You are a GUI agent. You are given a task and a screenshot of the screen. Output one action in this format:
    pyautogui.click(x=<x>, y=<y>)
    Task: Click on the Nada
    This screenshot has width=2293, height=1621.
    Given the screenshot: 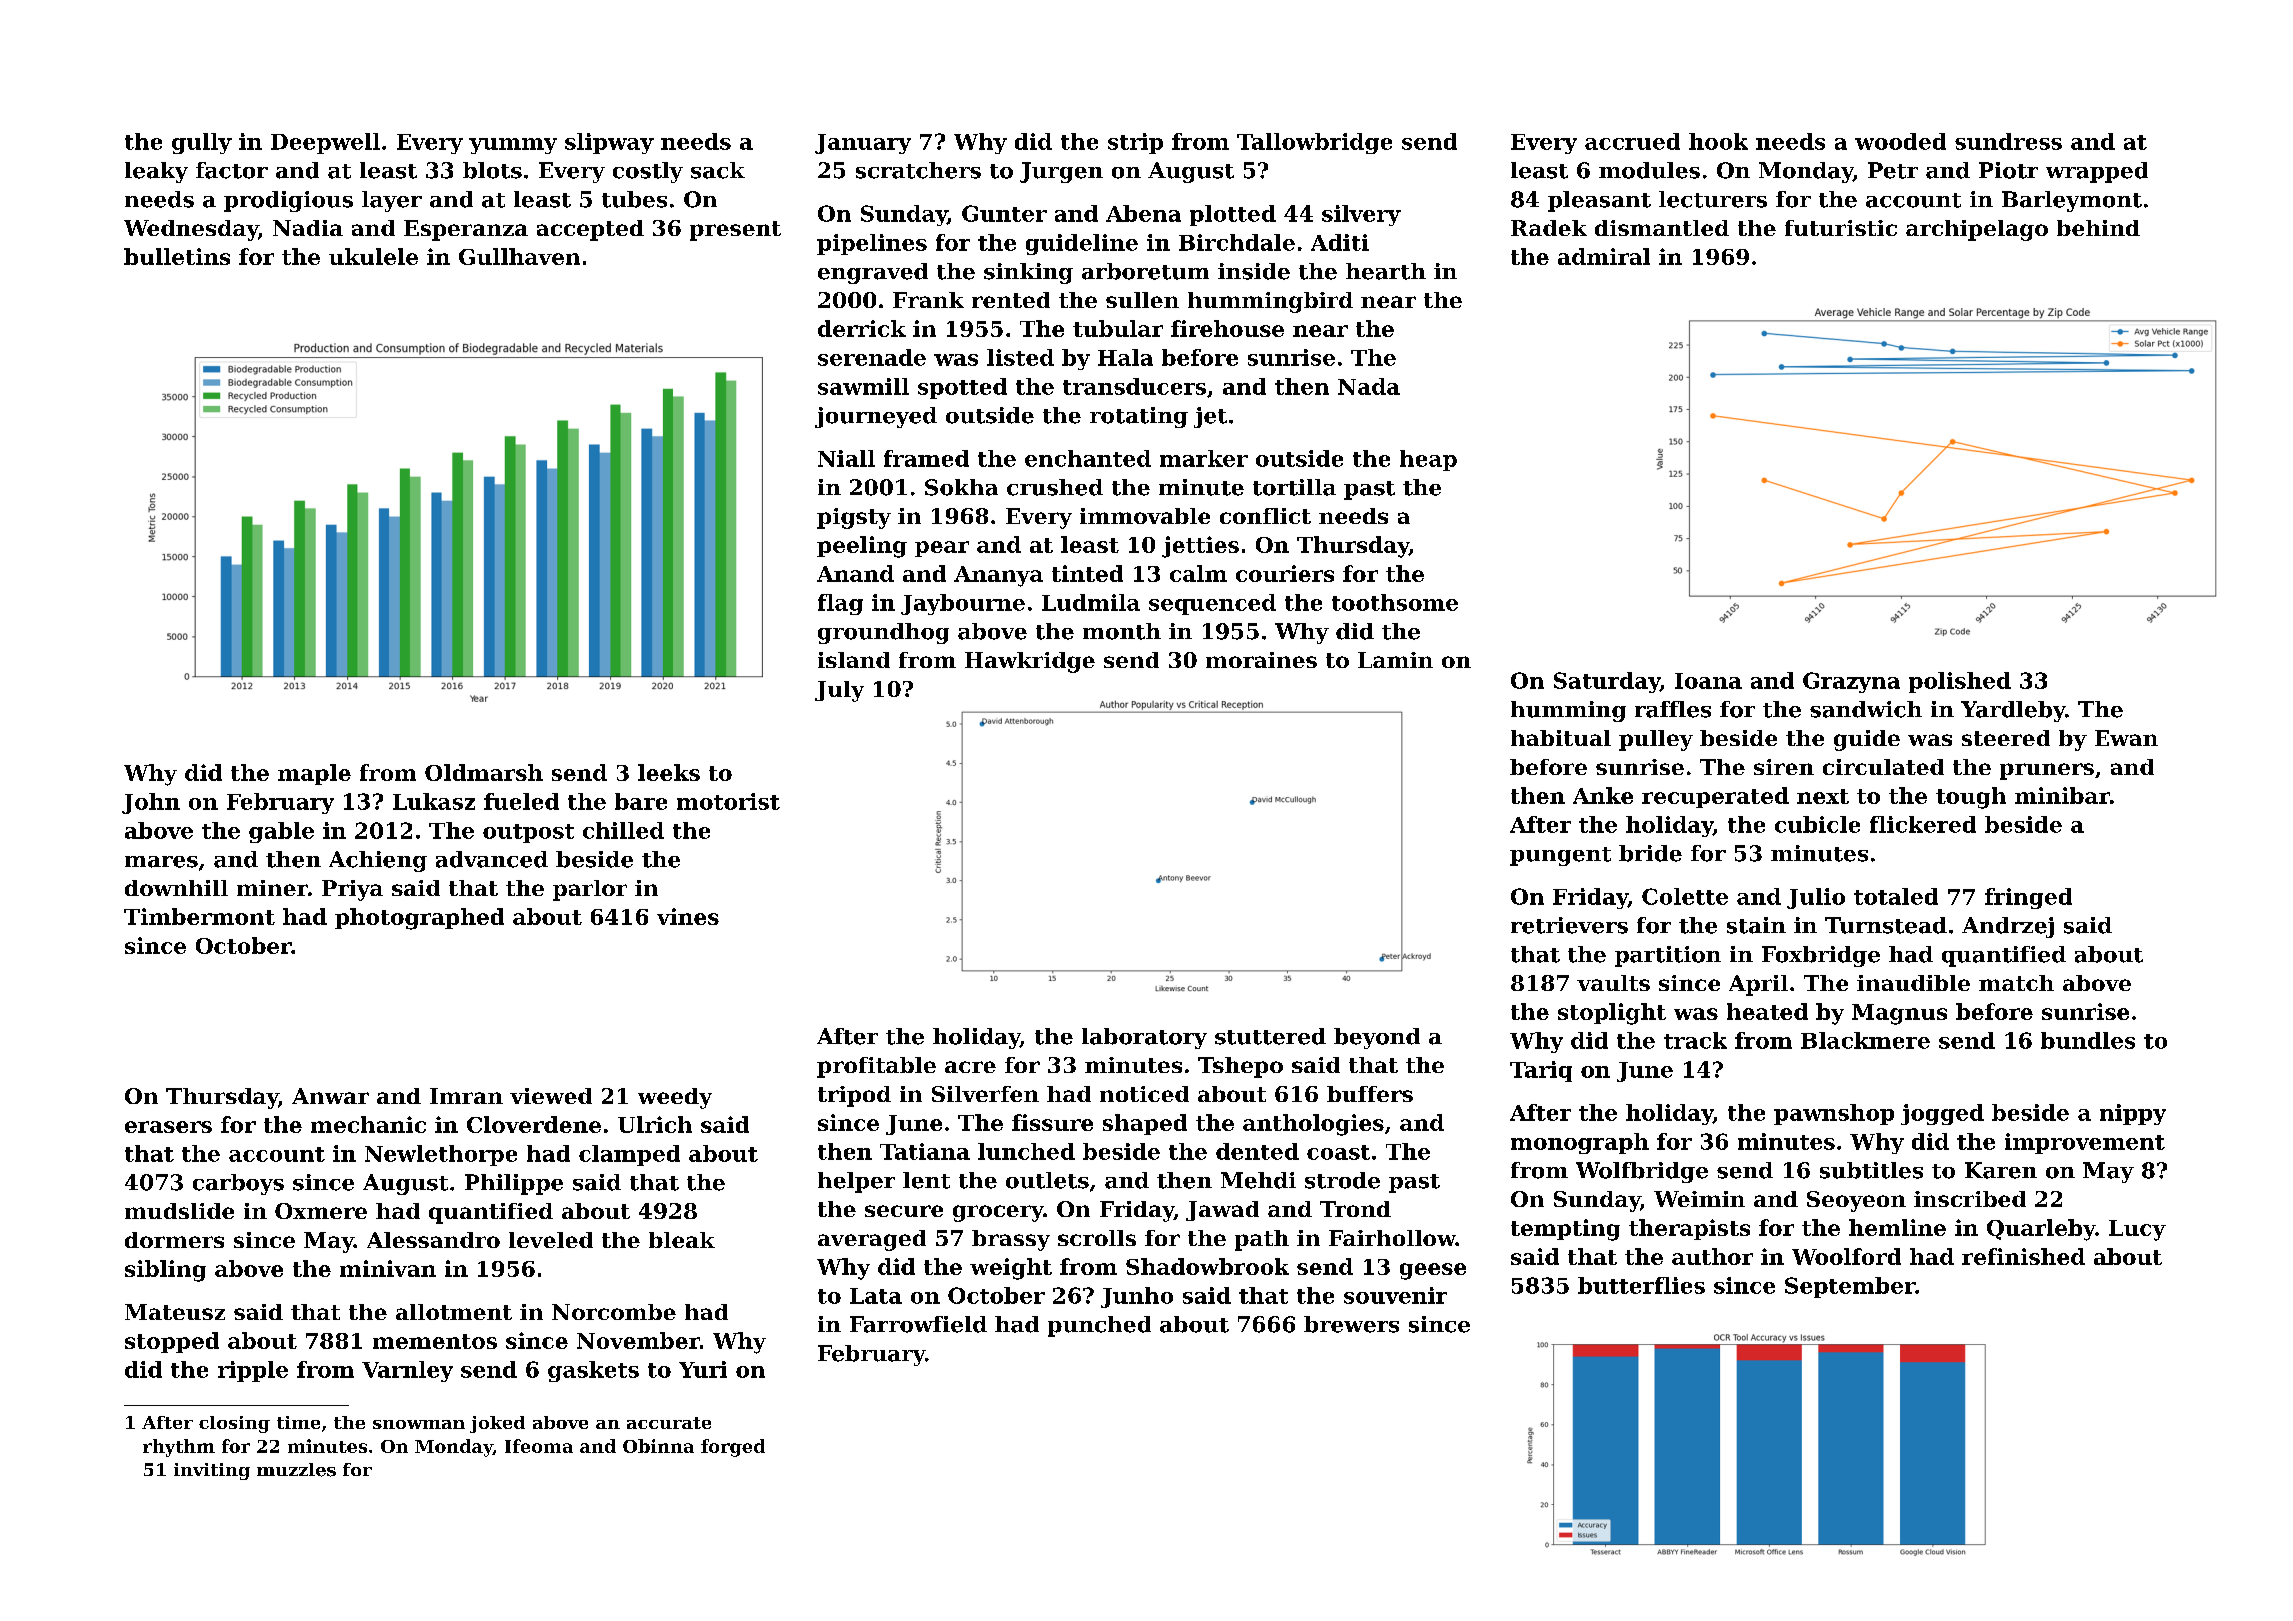 What is the action you would take?
    pyautogui.click(x=1369, y=386)
